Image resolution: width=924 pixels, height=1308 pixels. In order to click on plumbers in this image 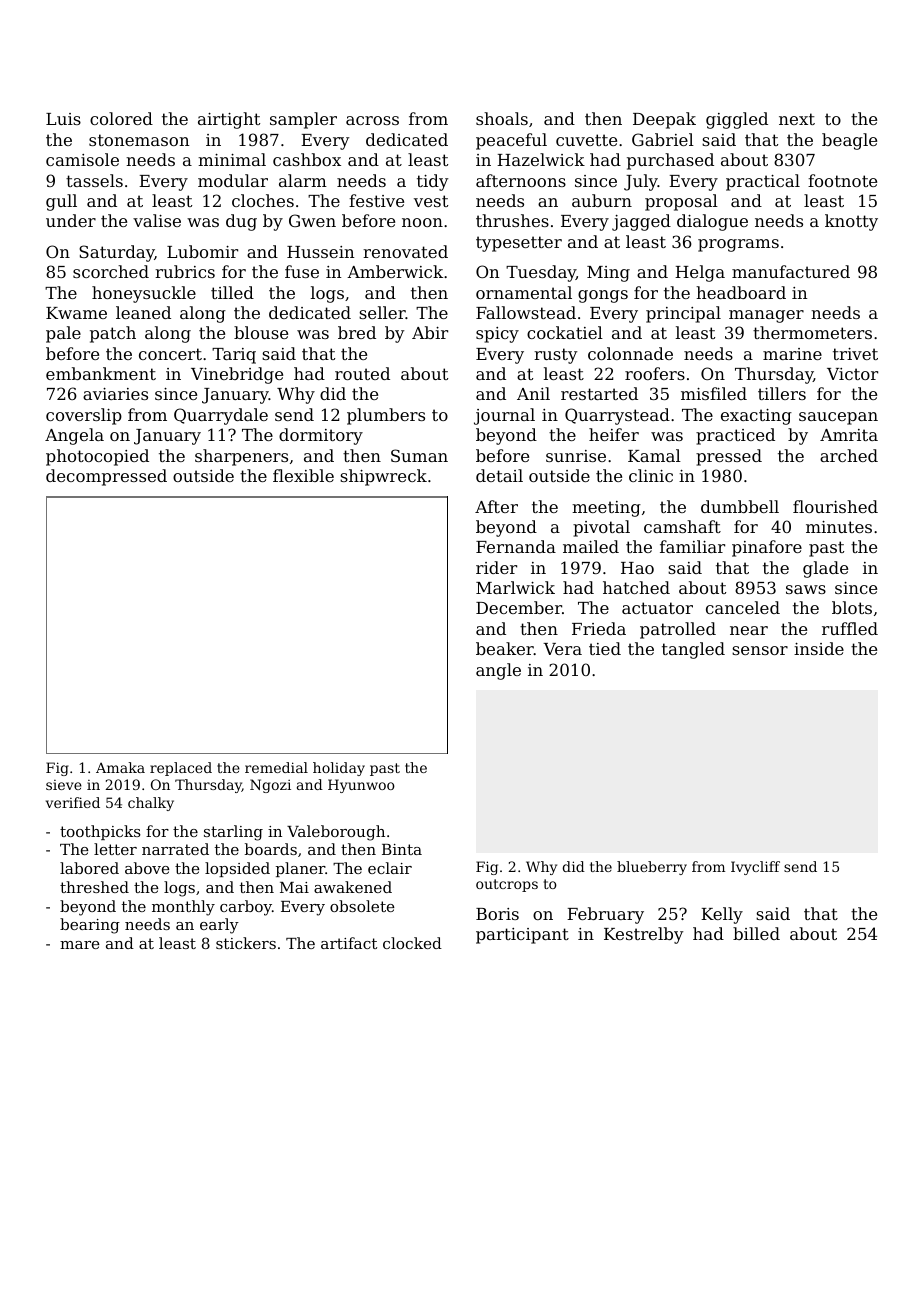, I will do `click(386, 416)`.
